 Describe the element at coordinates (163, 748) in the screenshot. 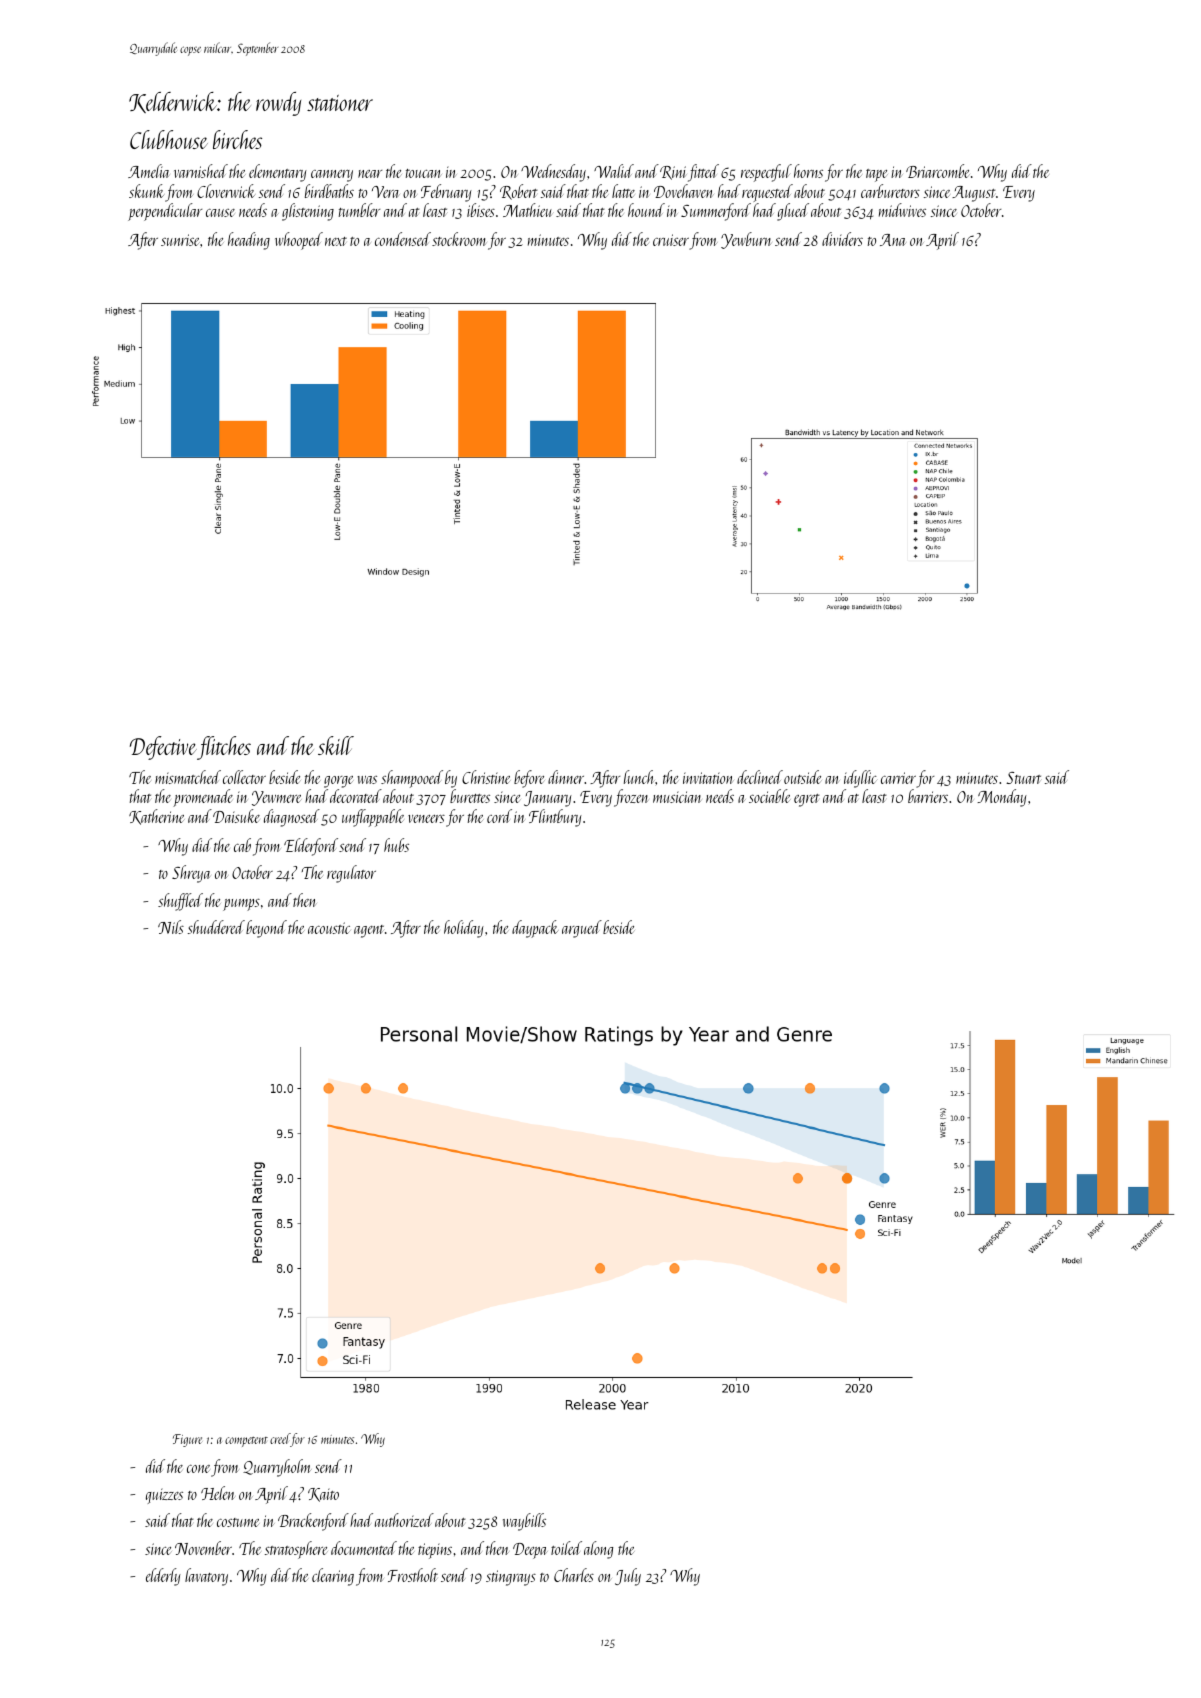

I see `Defective` at that location.
